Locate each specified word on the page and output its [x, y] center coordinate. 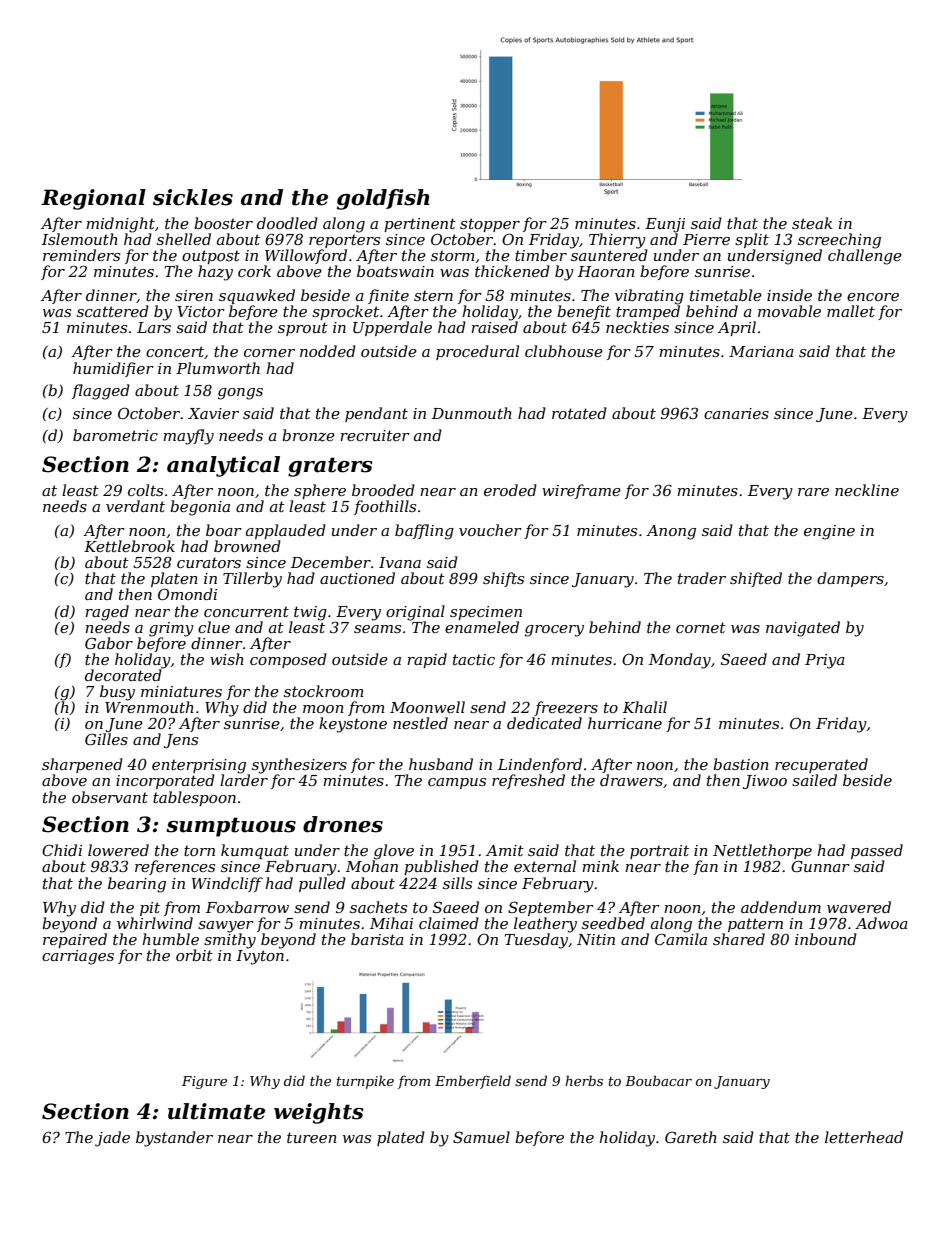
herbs [584, 1080]
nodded [328, 351]
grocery [554, 631]
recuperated [821, 765]
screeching [839, 241]
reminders [81, 255]
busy [117, 693]
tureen [312, 1137]
